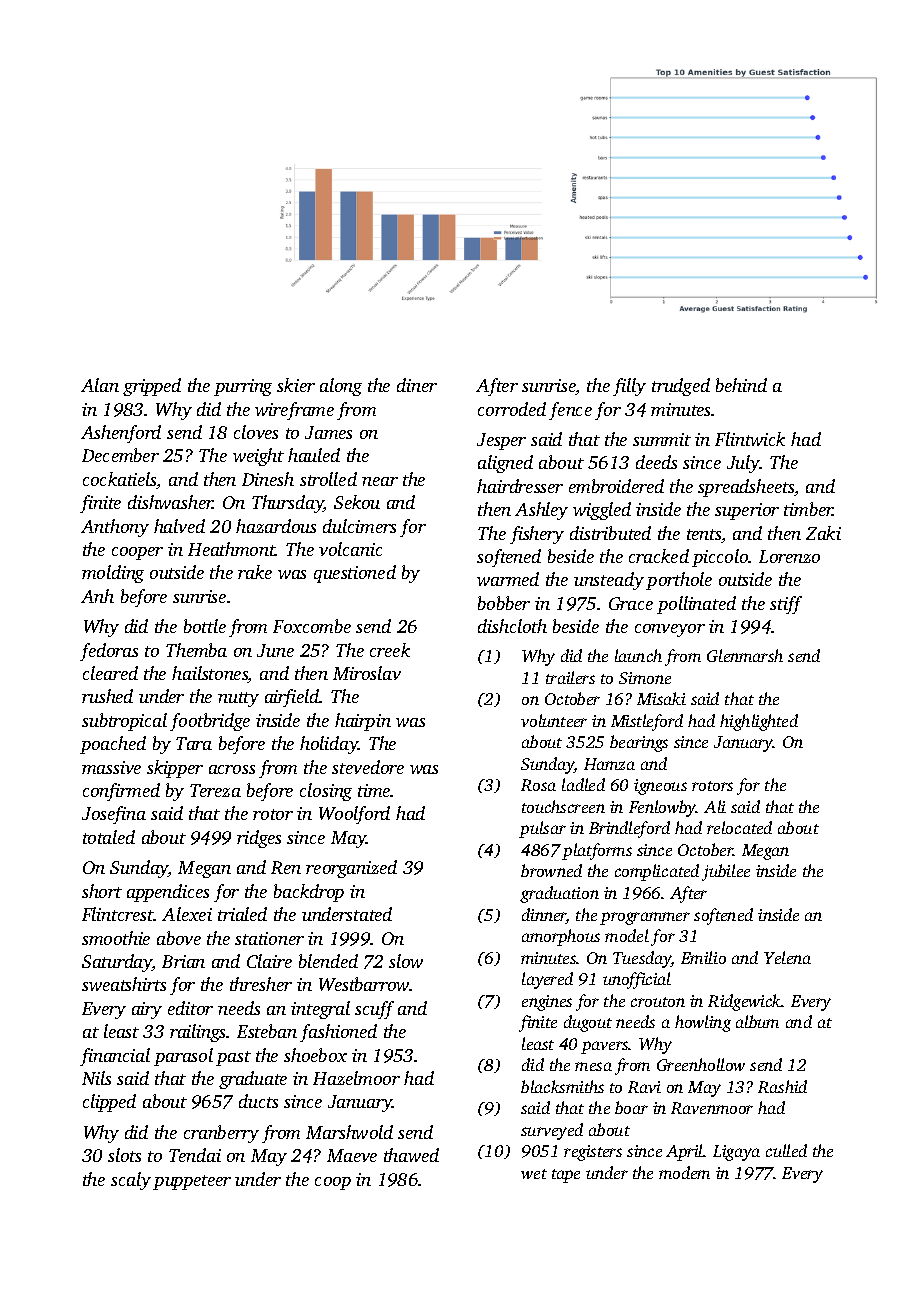  I want to click on behind, so click(741, 385).
